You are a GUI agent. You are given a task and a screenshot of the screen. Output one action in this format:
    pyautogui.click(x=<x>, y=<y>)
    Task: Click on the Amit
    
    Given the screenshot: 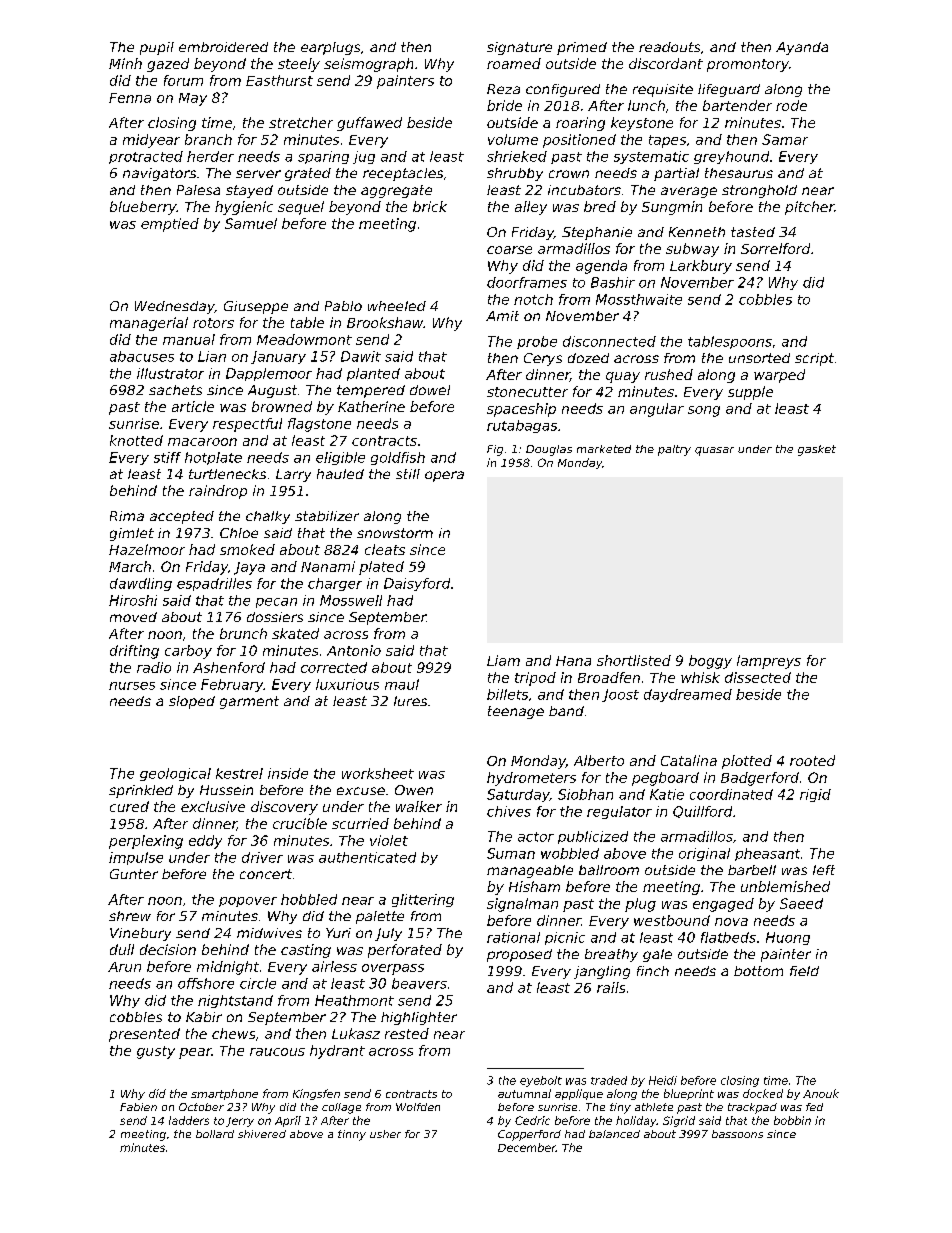 What is the action you would take?
    pyautogui.click(x=502, y=316)
